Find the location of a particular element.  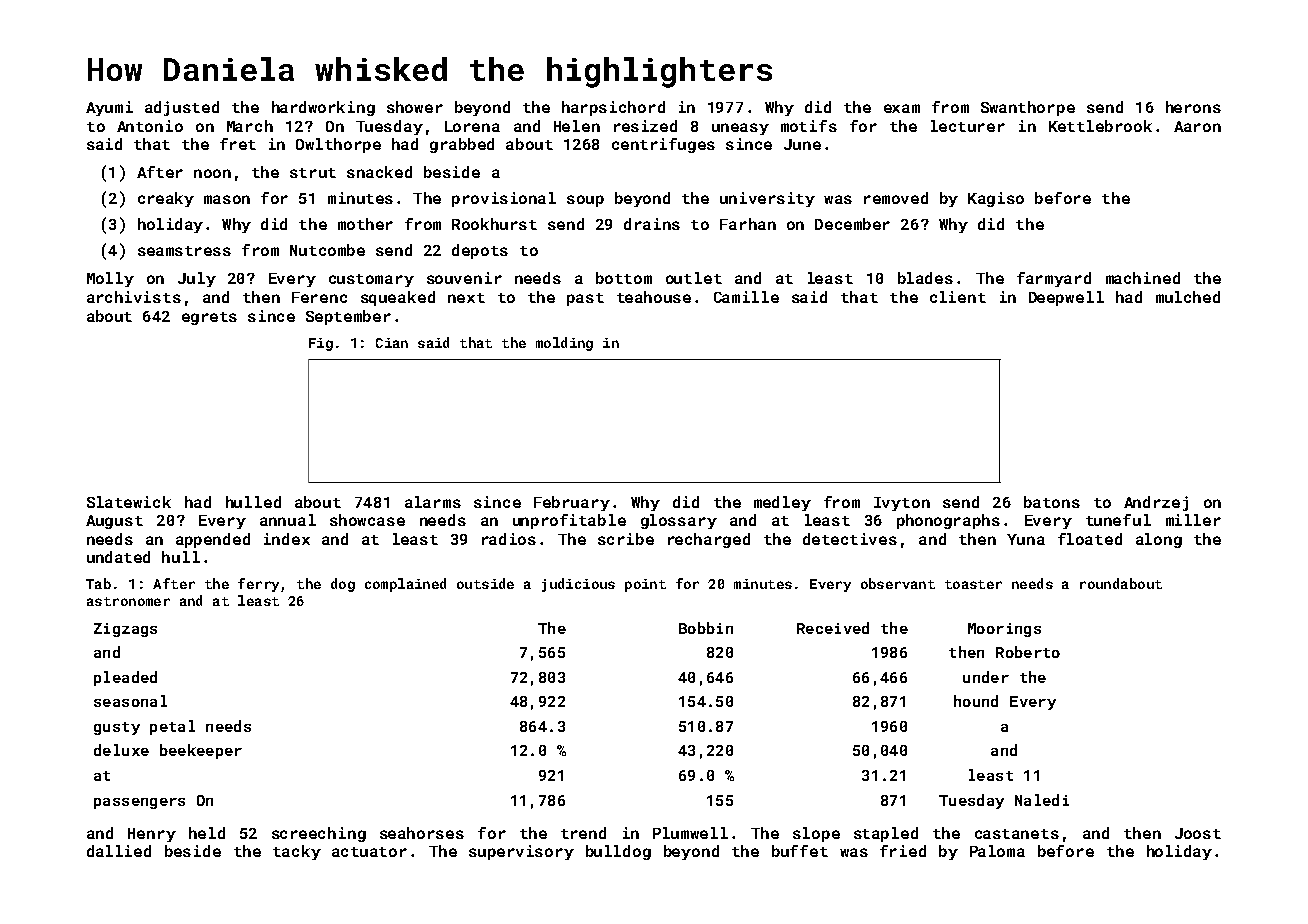

ferry is located at coordinates (258, 585).
